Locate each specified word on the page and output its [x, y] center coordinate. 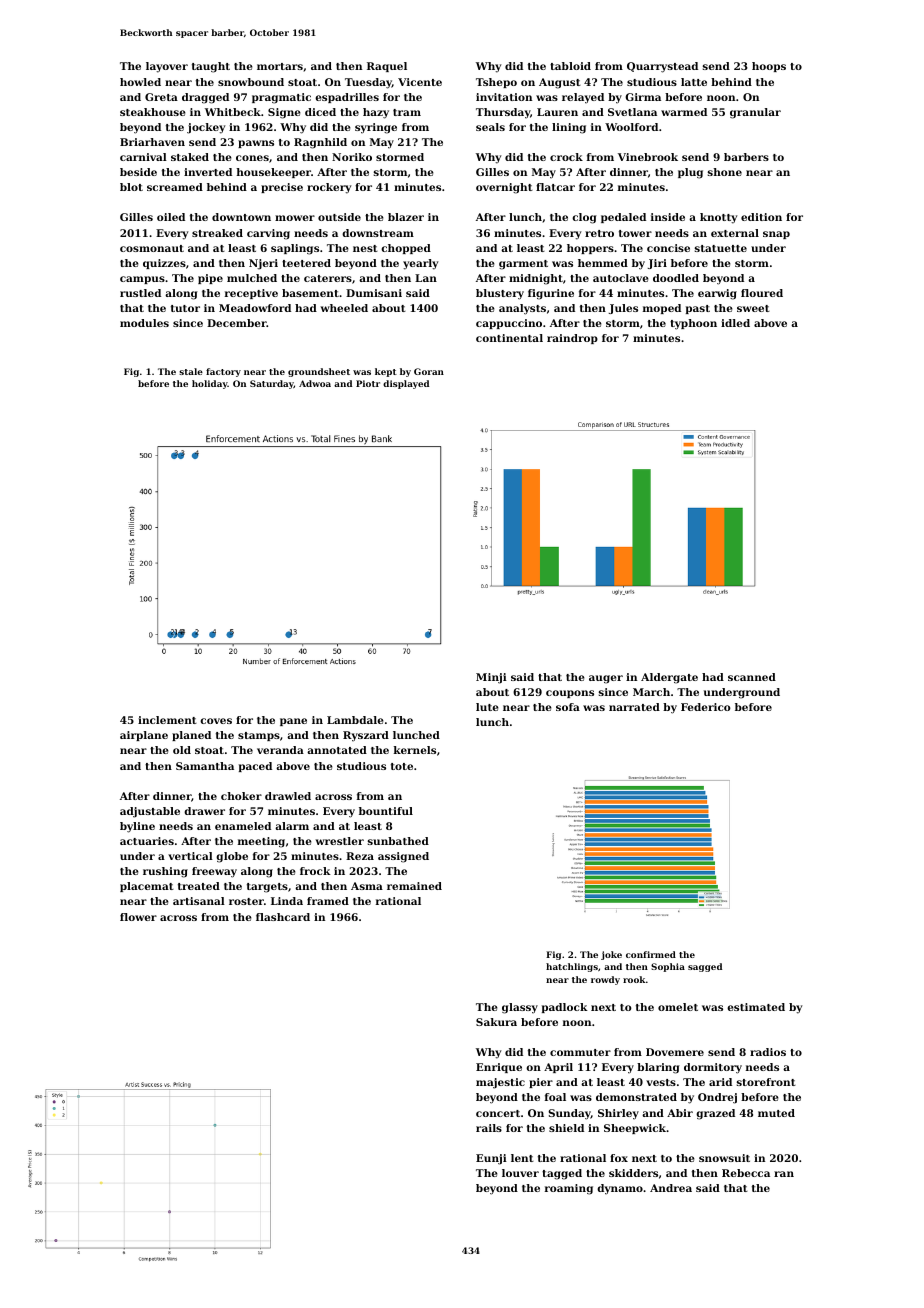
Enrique [499, 1068]
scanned [752, 677]
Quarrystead [662, 67]
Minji [491, 678]
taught [211, 67]
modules [144, 323]
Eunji [491, 1159]
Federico [706, 707]
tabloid [570, 66]
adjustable [150, 812]
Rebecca [746, 1173]
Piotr [368, 383]
